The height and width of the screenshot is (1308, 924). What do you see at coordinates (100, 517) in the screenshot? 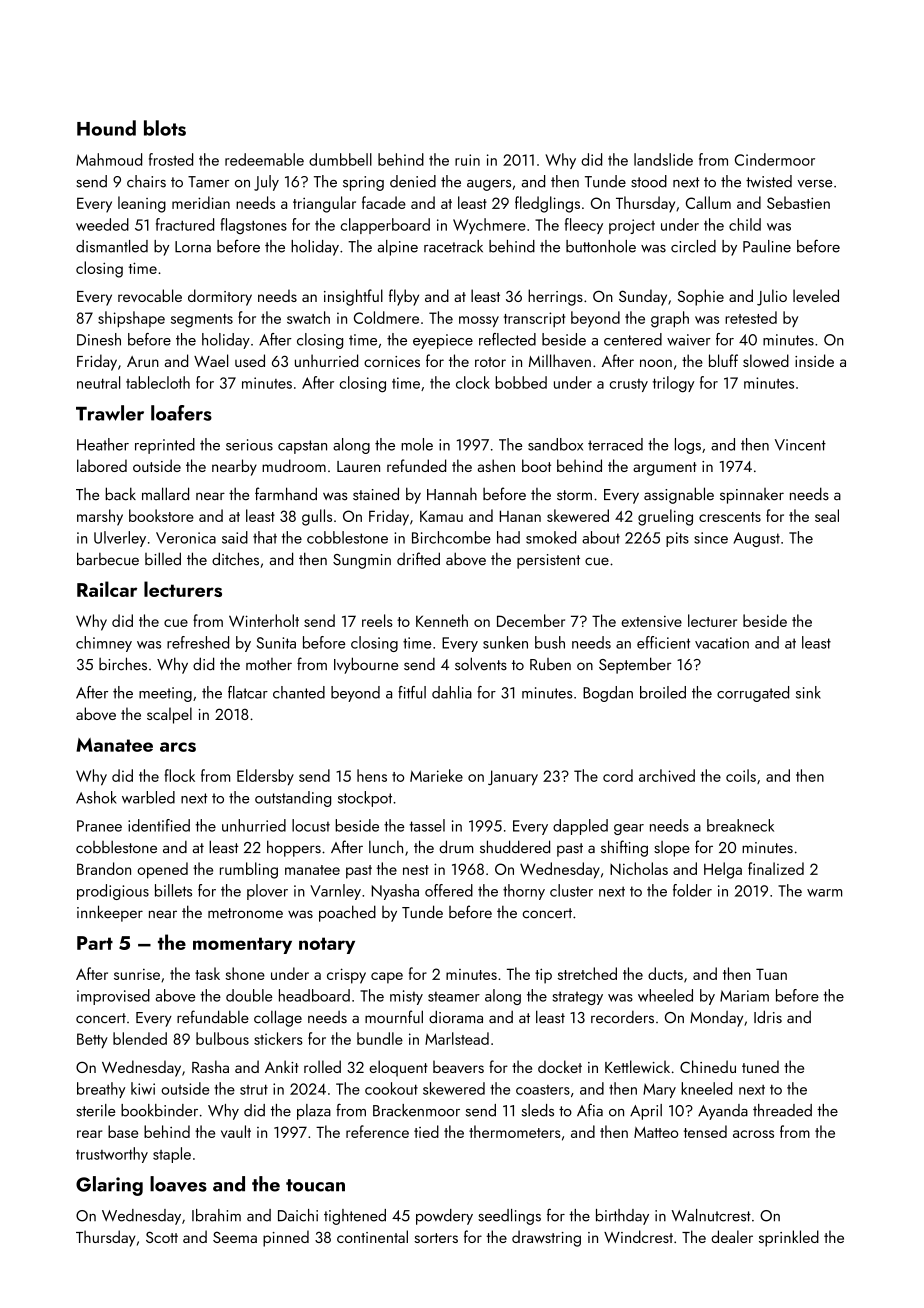
I see `marshy` at bounding box center [100, 517].
